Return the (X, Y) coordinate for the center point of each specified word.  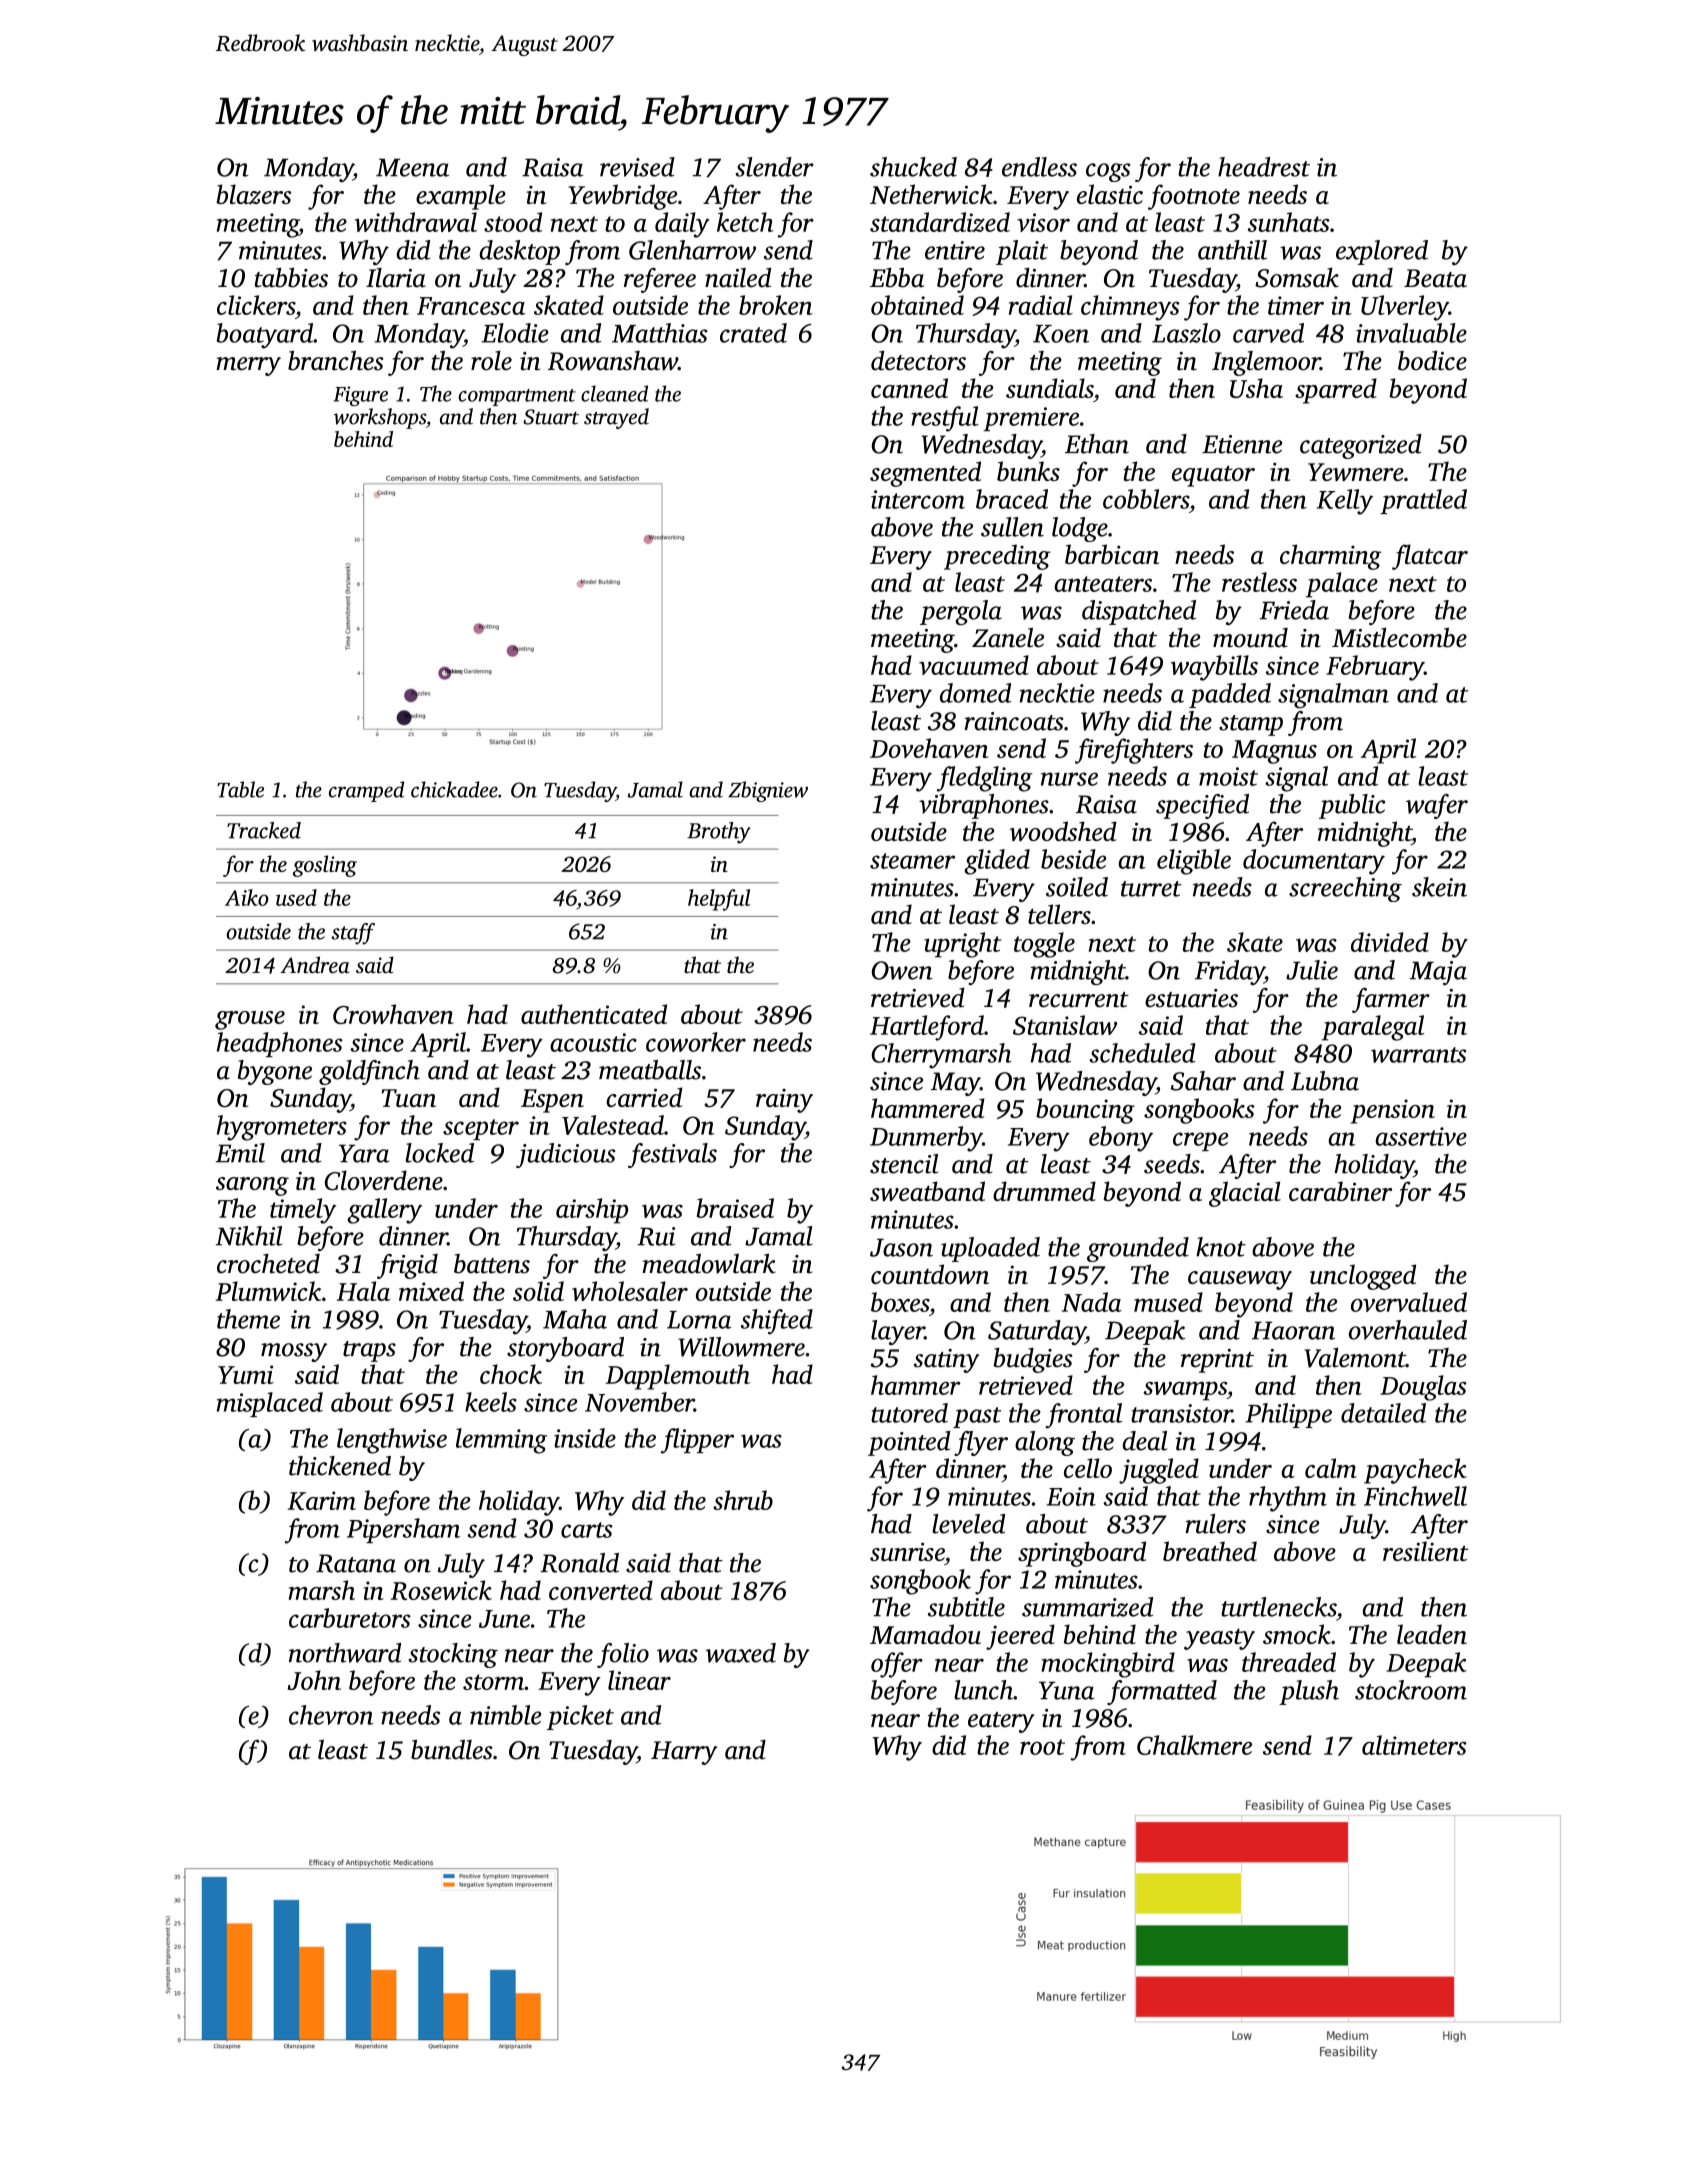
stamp (1251, 725)
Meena (412, 167)
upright (963, 945)
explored (1382, 252)
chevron (331, 1715)
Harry (684, 1753)
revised (637, 167)
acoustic (593, 1042)
